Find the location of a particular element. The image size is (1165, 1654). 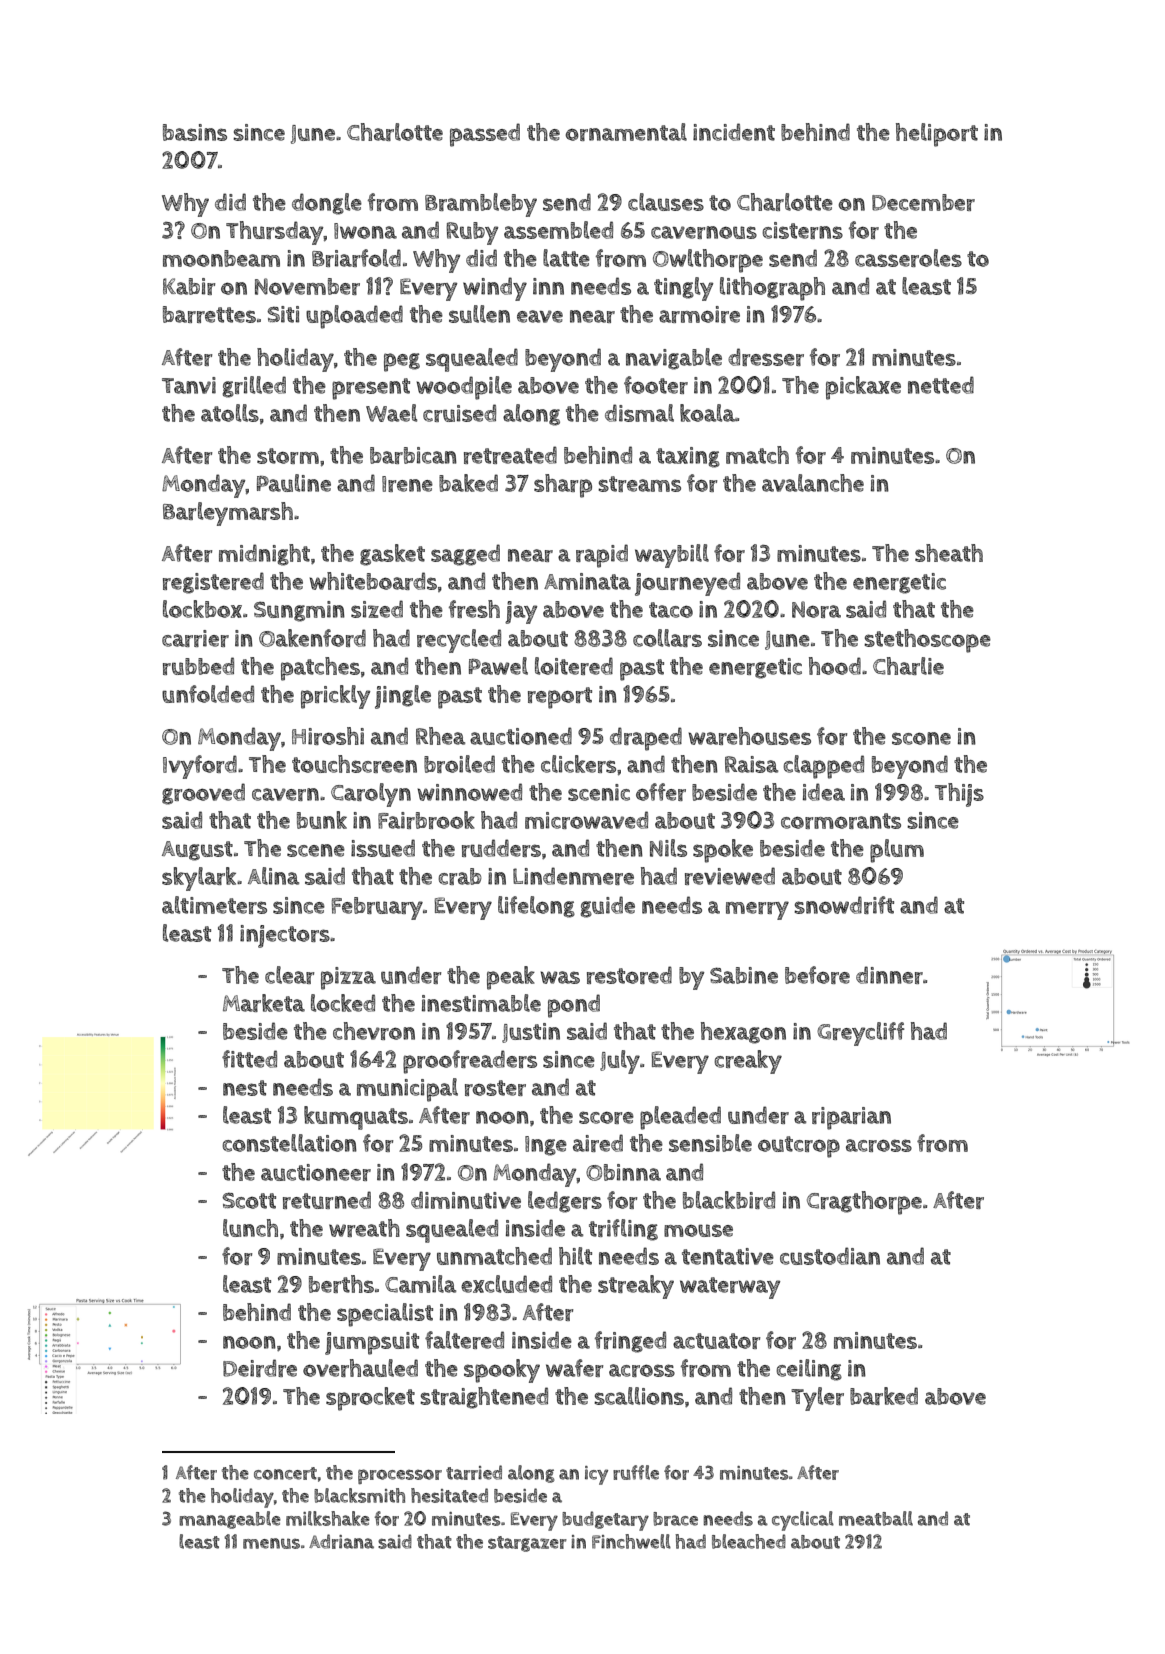

jay is located at coordinates (521, 612).
